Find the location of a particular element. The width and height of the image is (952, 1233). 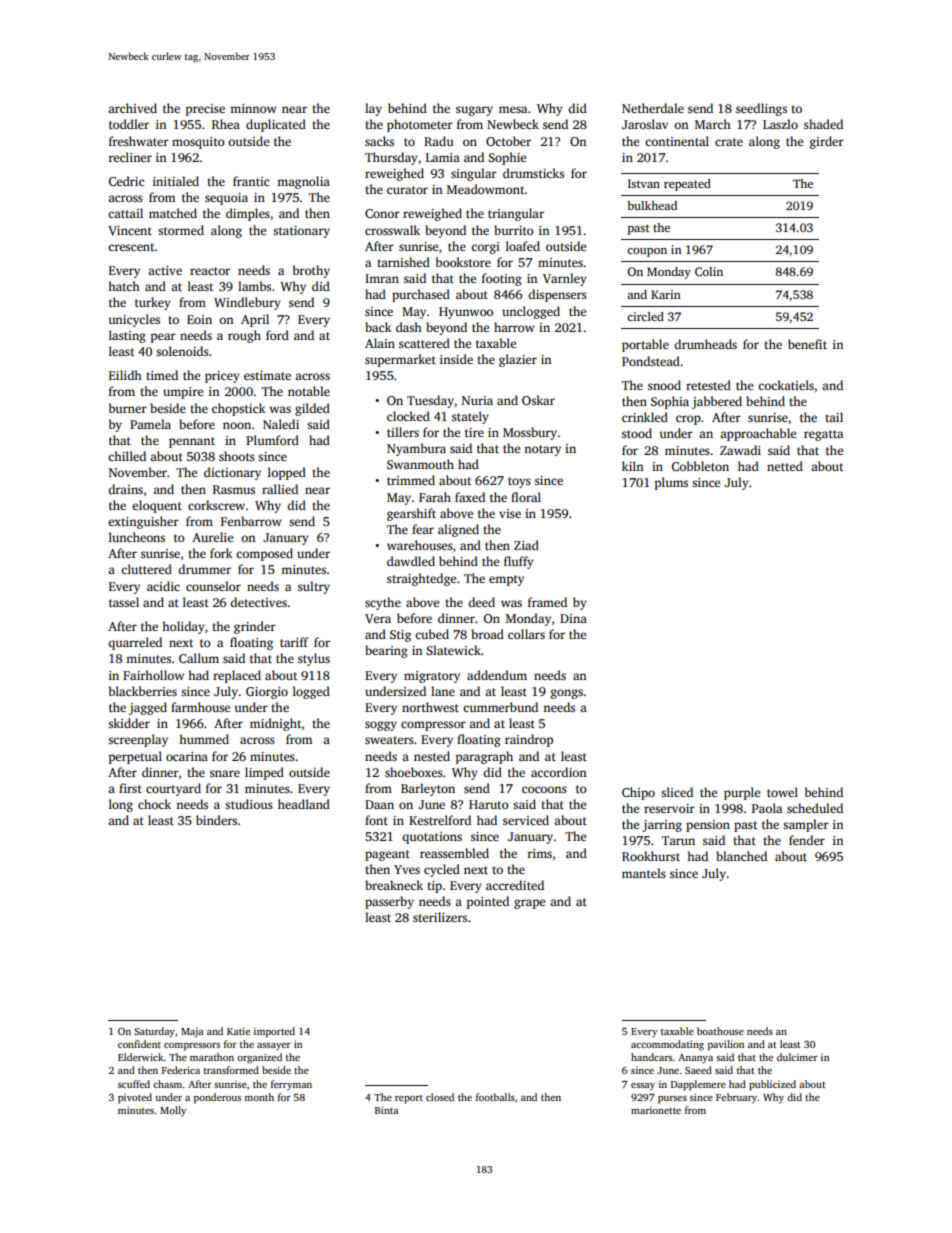

archived is located at coordinates (132, 108).
